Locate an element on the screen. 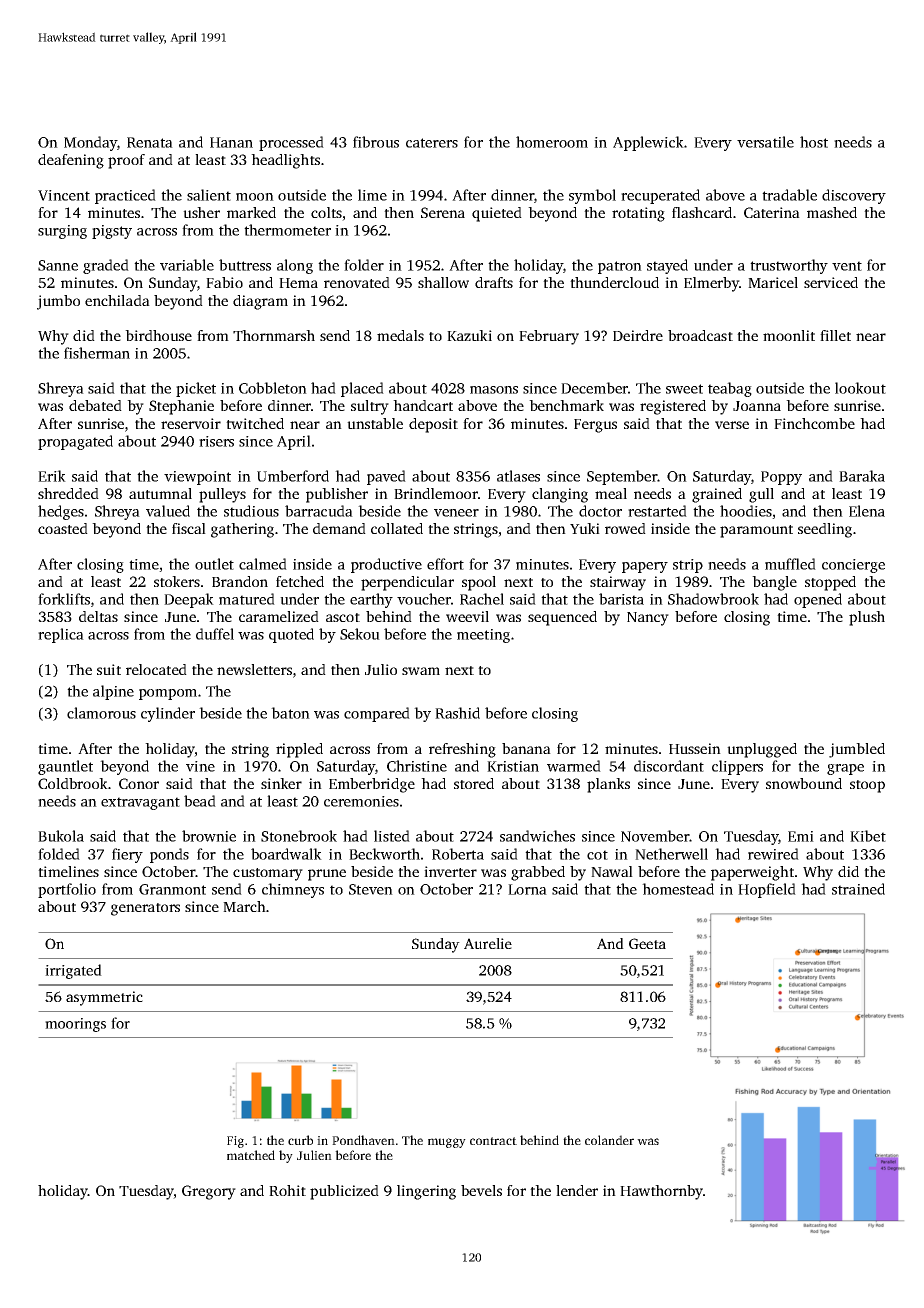  portfolio is located at coordinates (67, 890).
